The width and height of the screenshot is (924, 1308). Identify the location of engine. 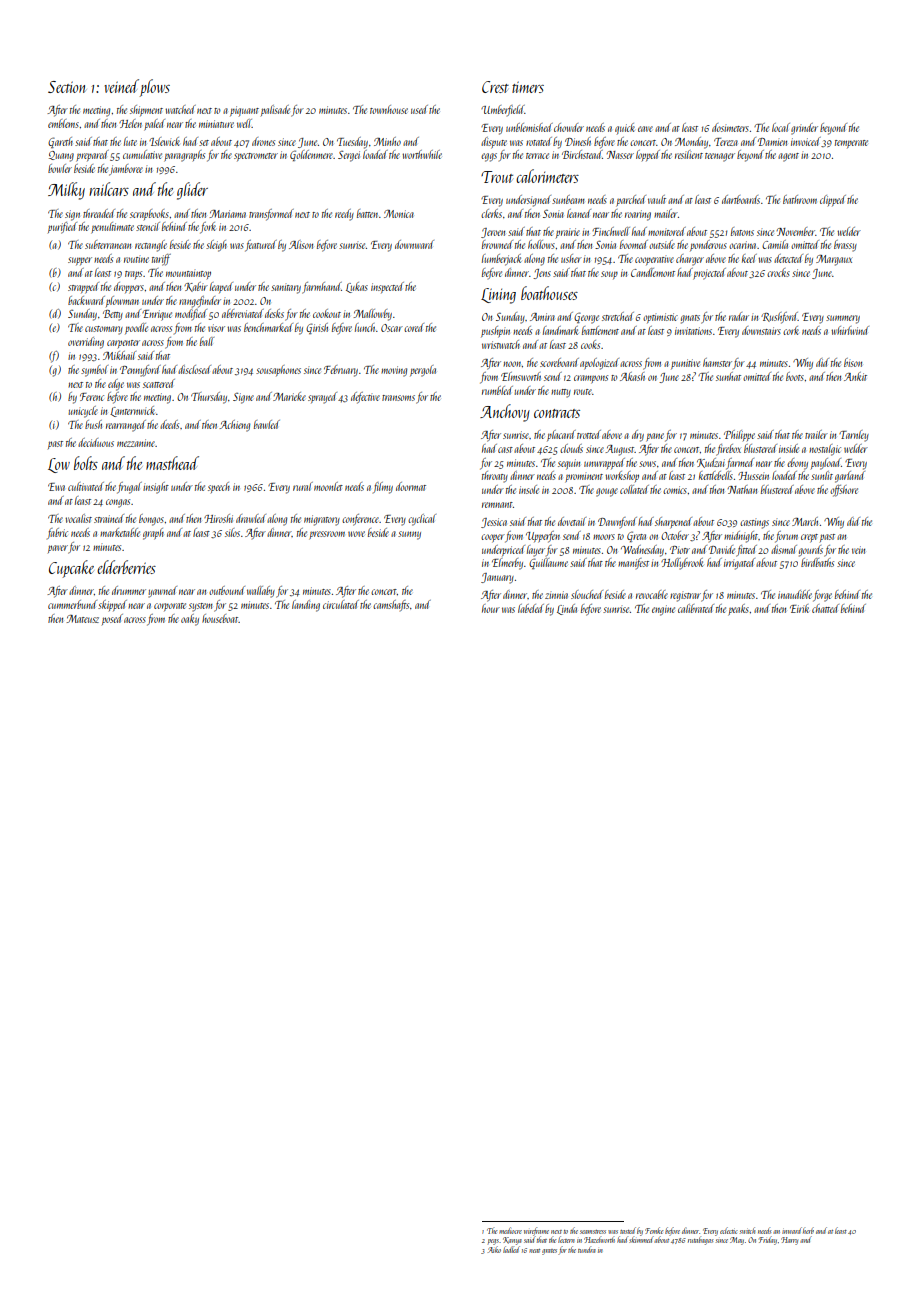
(663, 610).
